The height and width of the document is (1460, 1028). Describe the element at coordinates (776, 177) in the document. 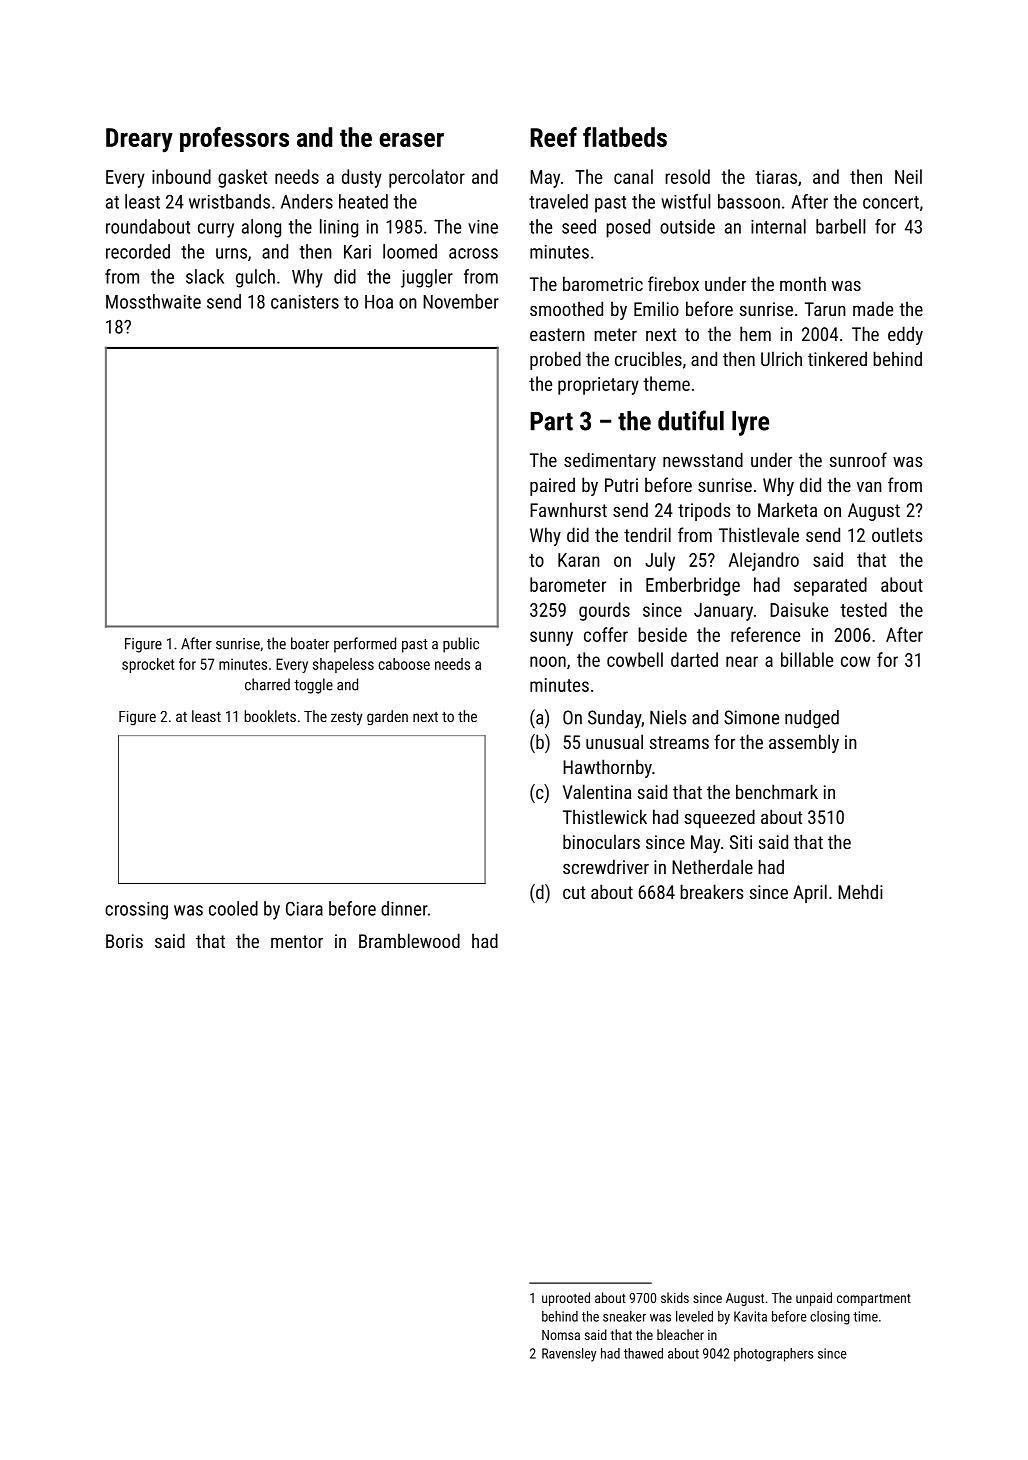

I see `tiaras` at that location.
